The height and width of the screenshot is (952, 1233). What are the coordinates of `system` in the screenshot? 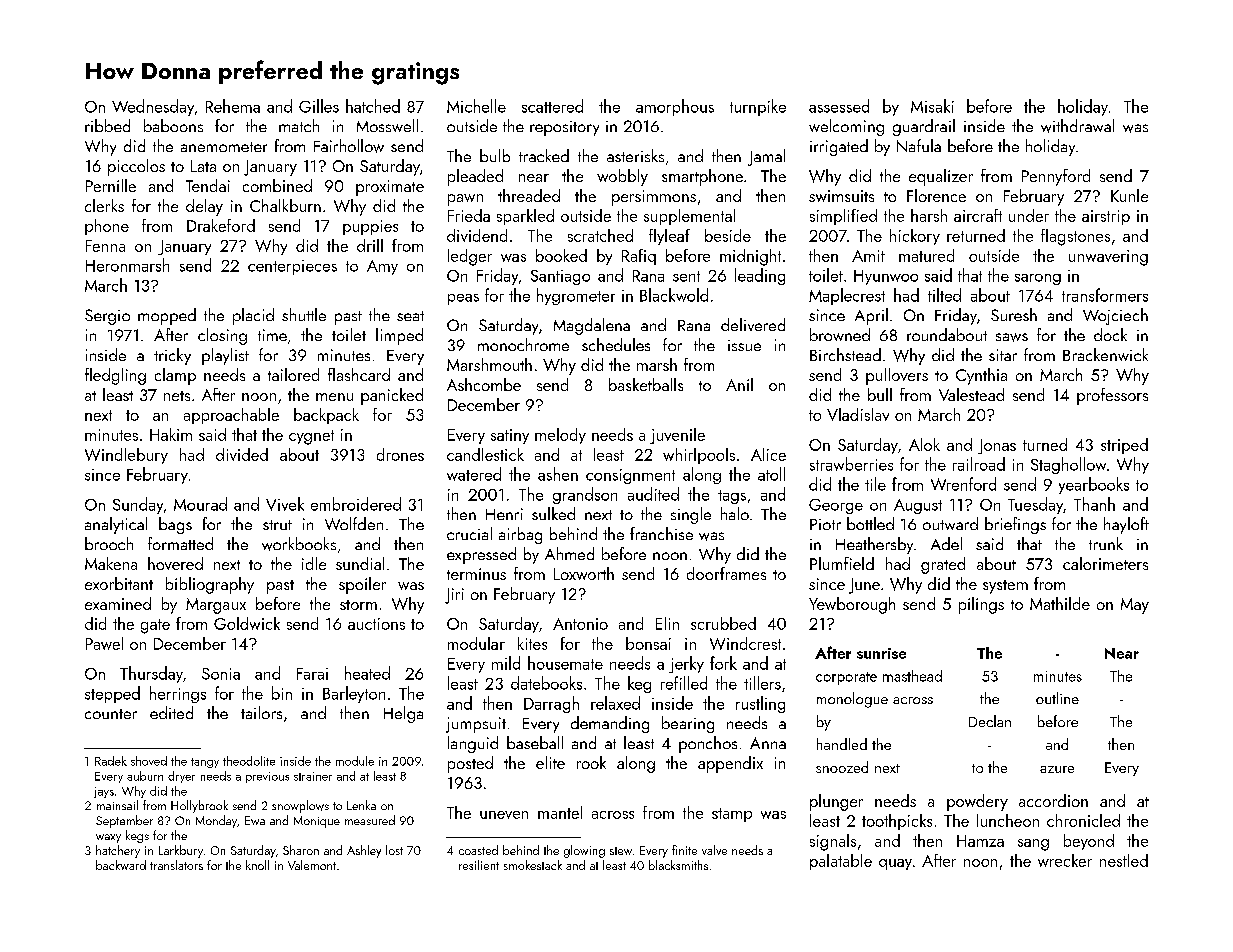 It's located at (1005, 587).
